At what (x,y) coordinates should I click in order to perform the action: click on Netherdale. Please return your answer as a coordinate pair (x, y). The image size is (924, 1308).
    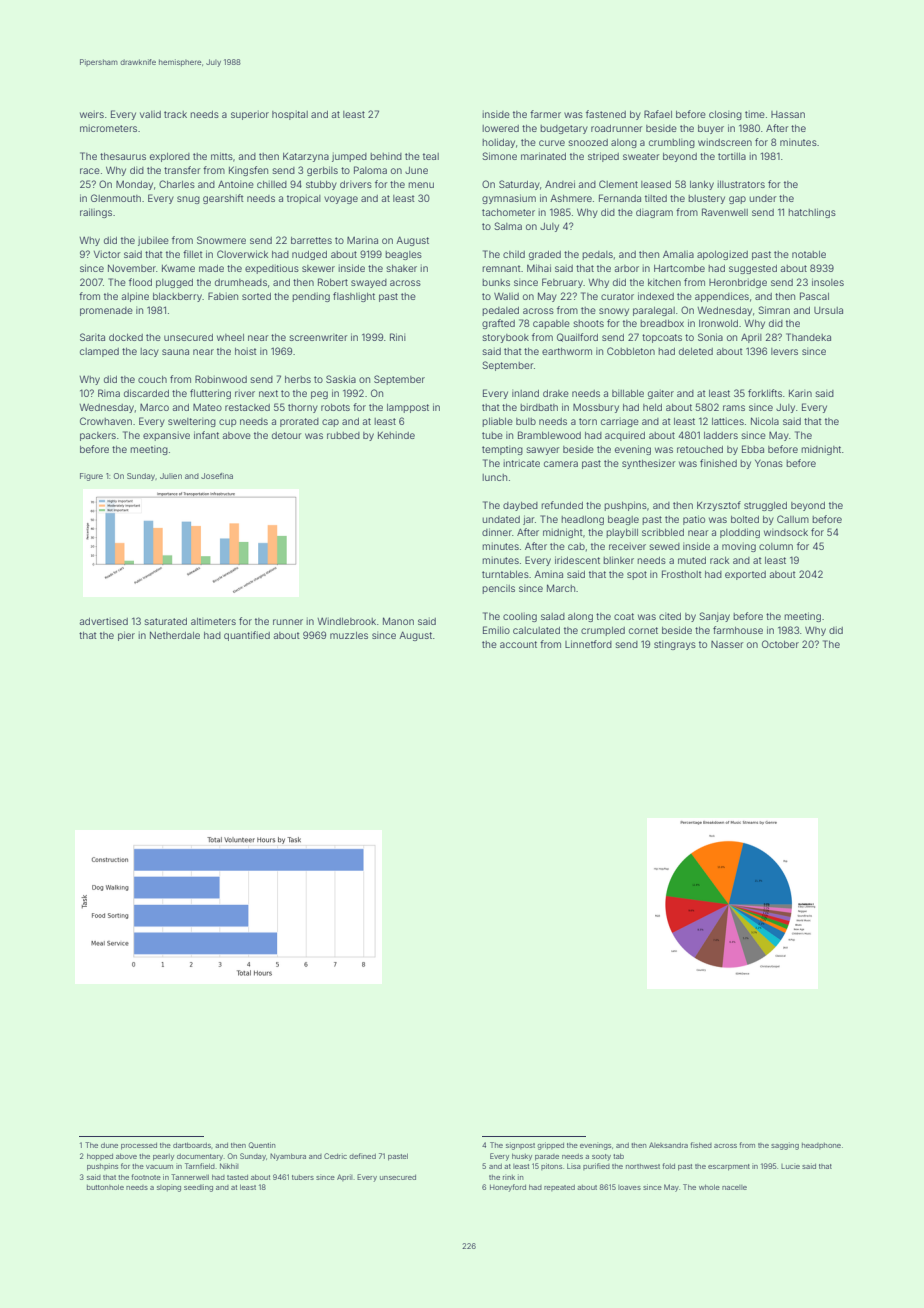
    Looking at the image, I should click on (175, 635).
